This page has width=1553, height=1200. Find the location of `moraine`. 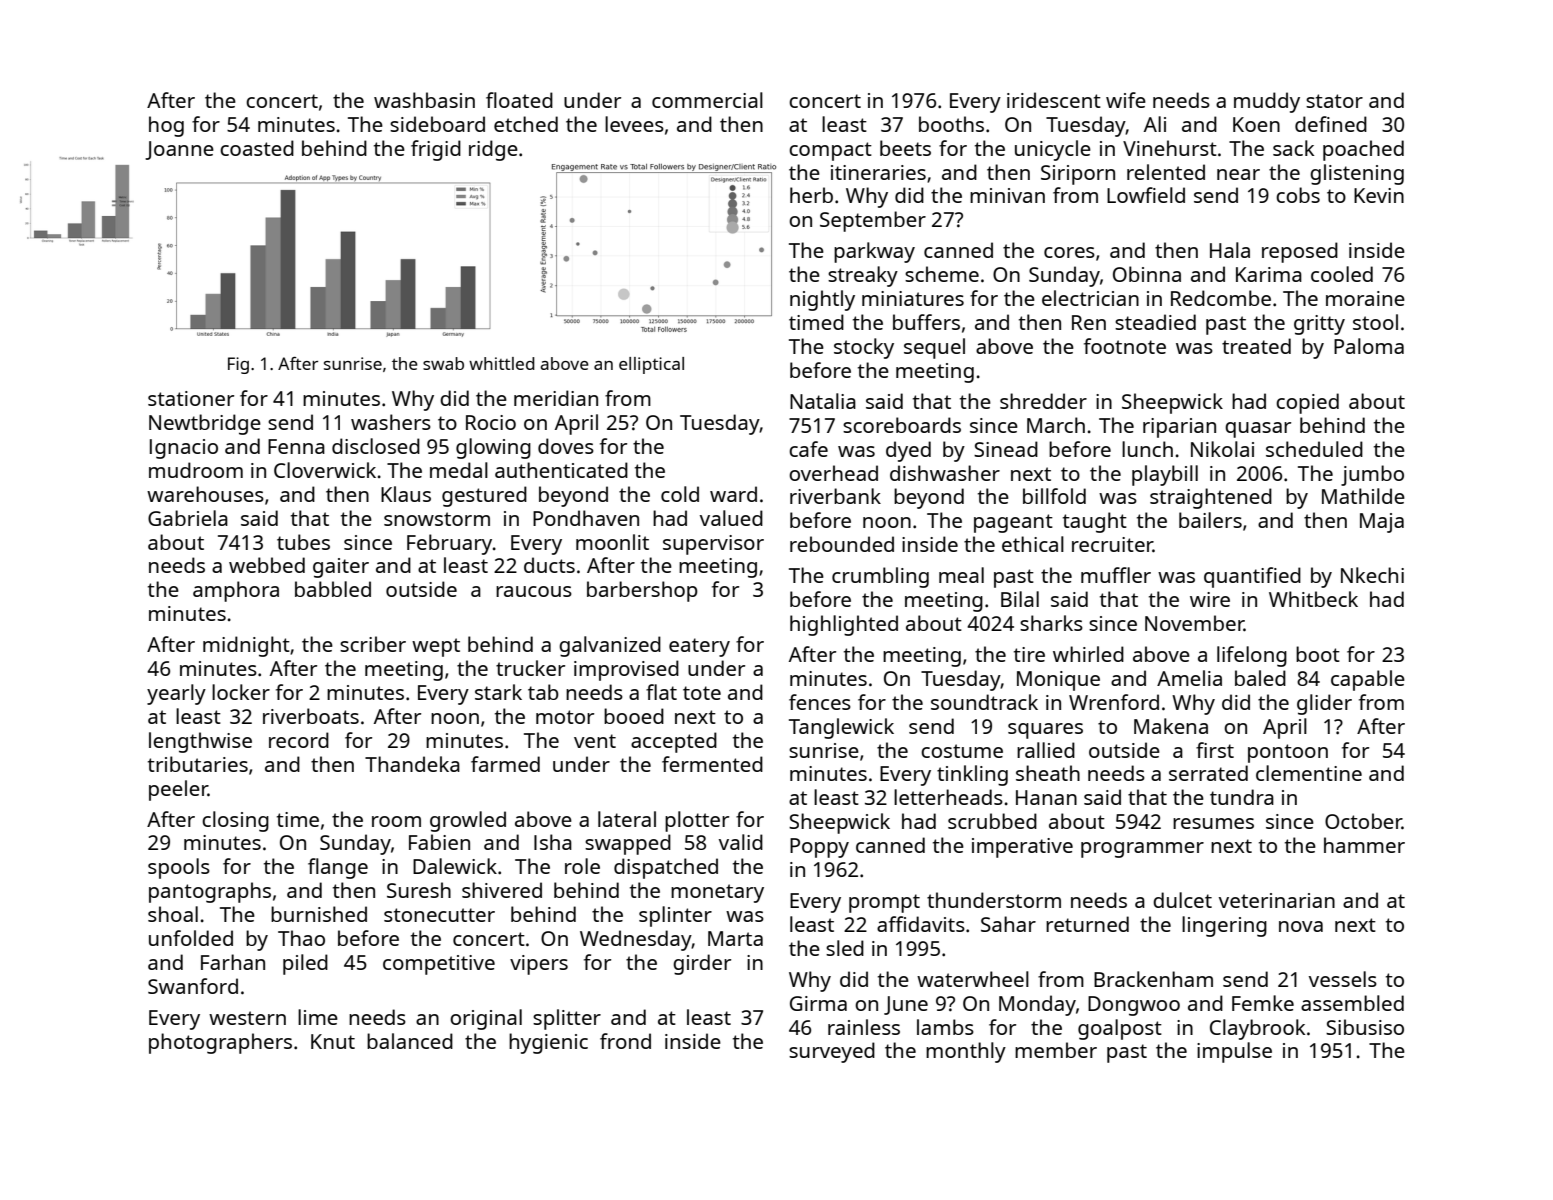

moraine is located at coordinates (1365, 298).
